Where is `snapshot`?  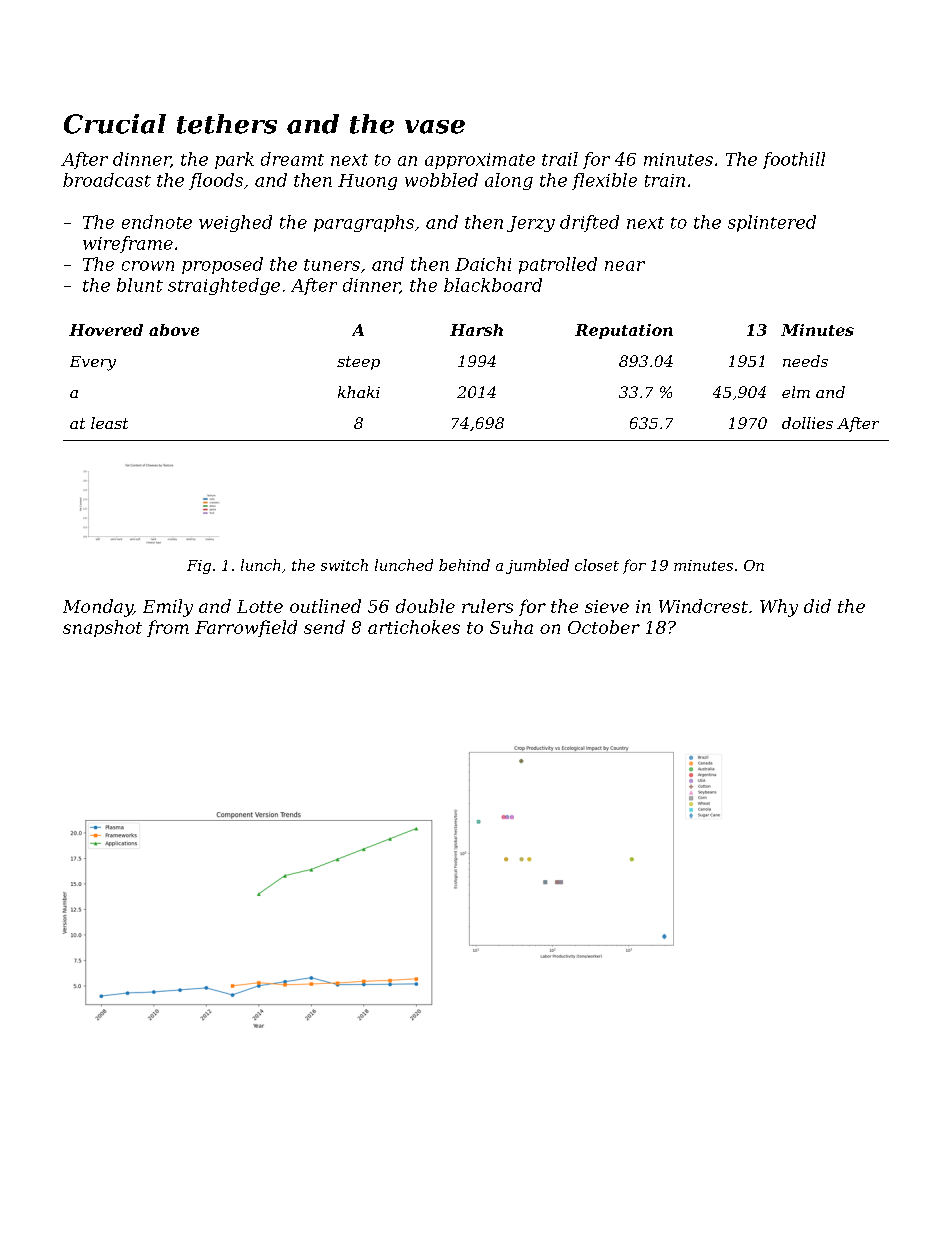
snapshot is located at coordinates (102, 628).
